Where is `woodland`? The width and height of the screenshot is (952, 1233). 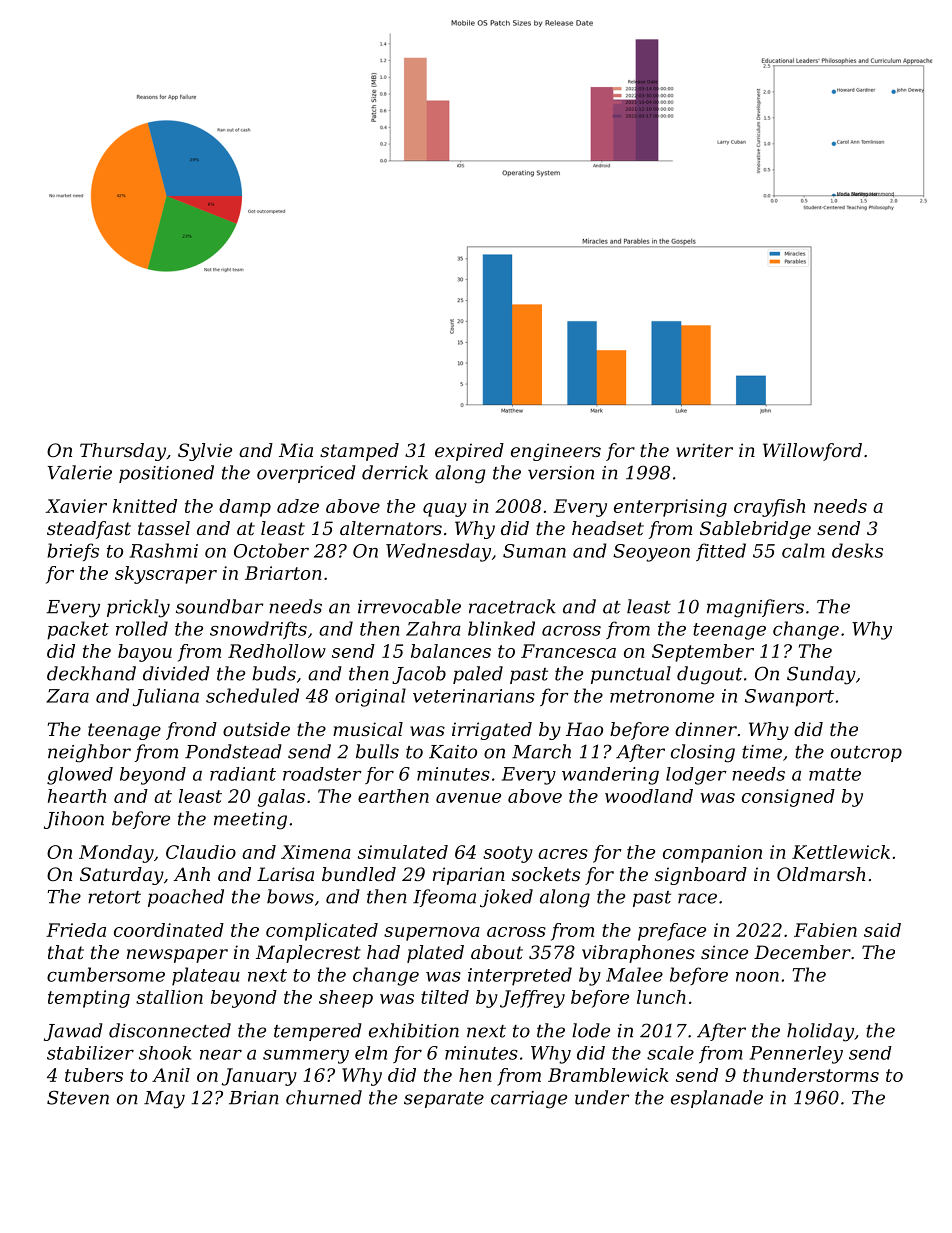
woodland is located at coordinates (649, 796).
